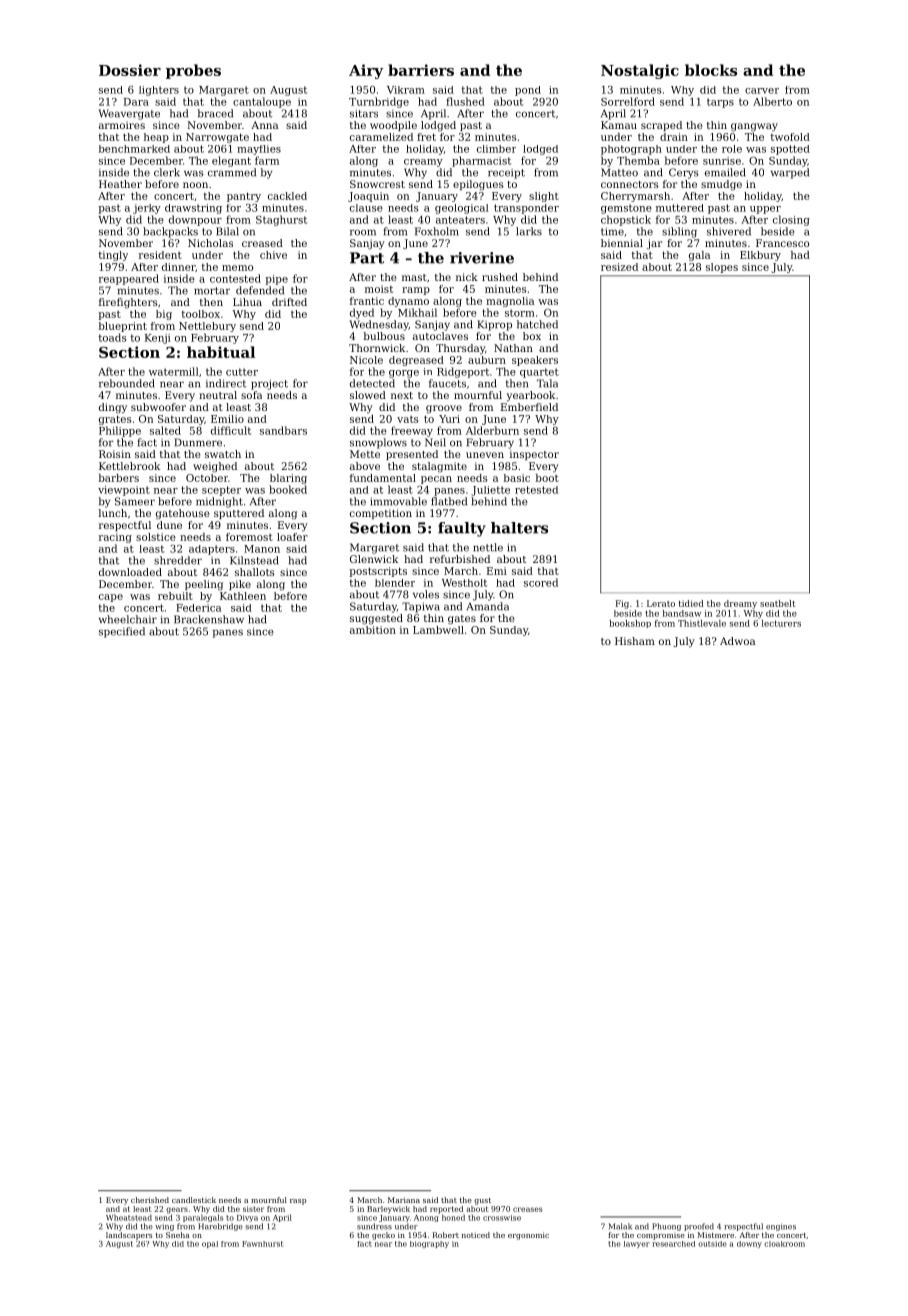 The image size is (908, 1316). What do you see at coordinates (691, 603) in the screenshot?
I see `tidied` at bounding box center [691, 603].
